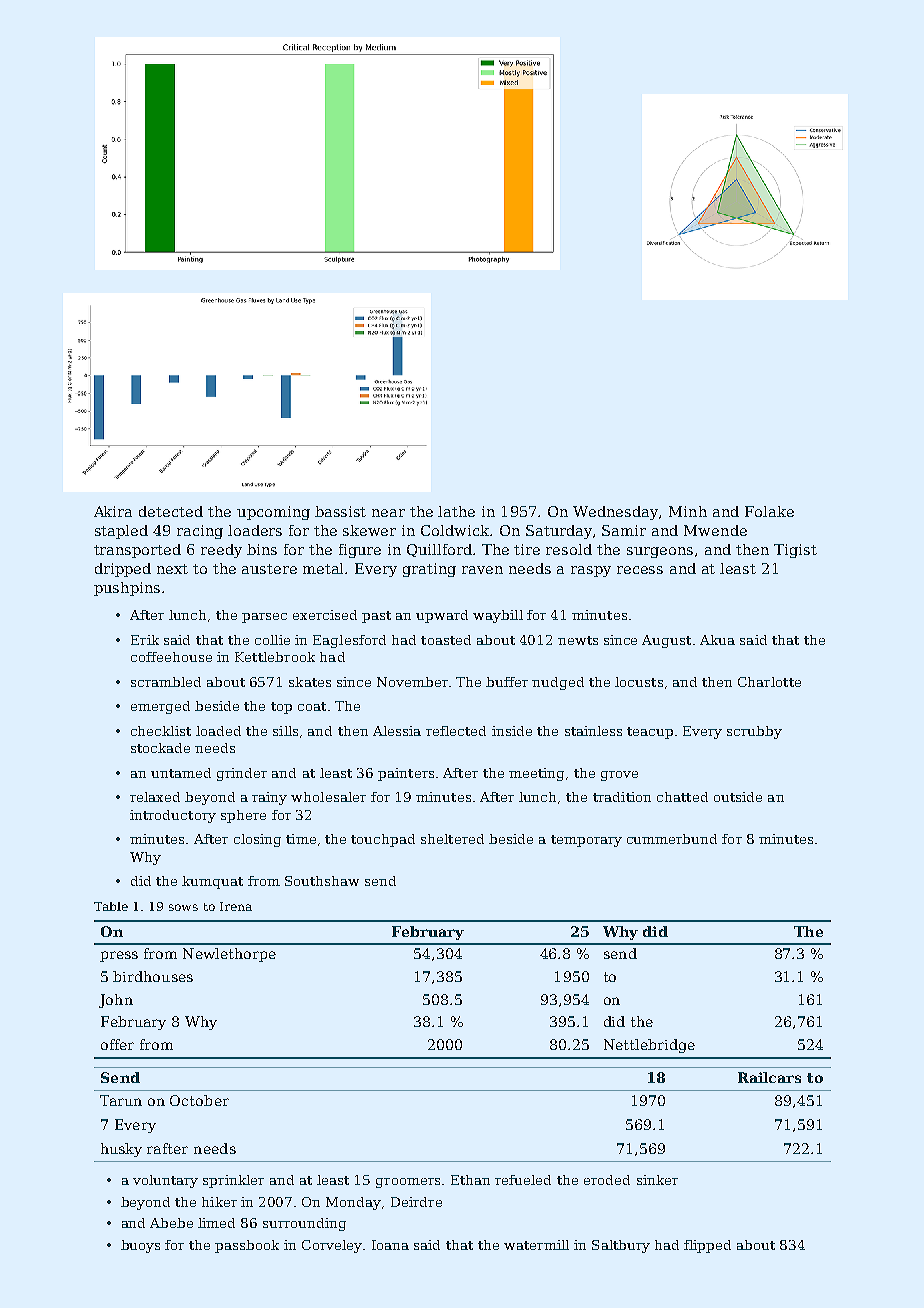  I want to click on Railcars, so click(769, 1077).
